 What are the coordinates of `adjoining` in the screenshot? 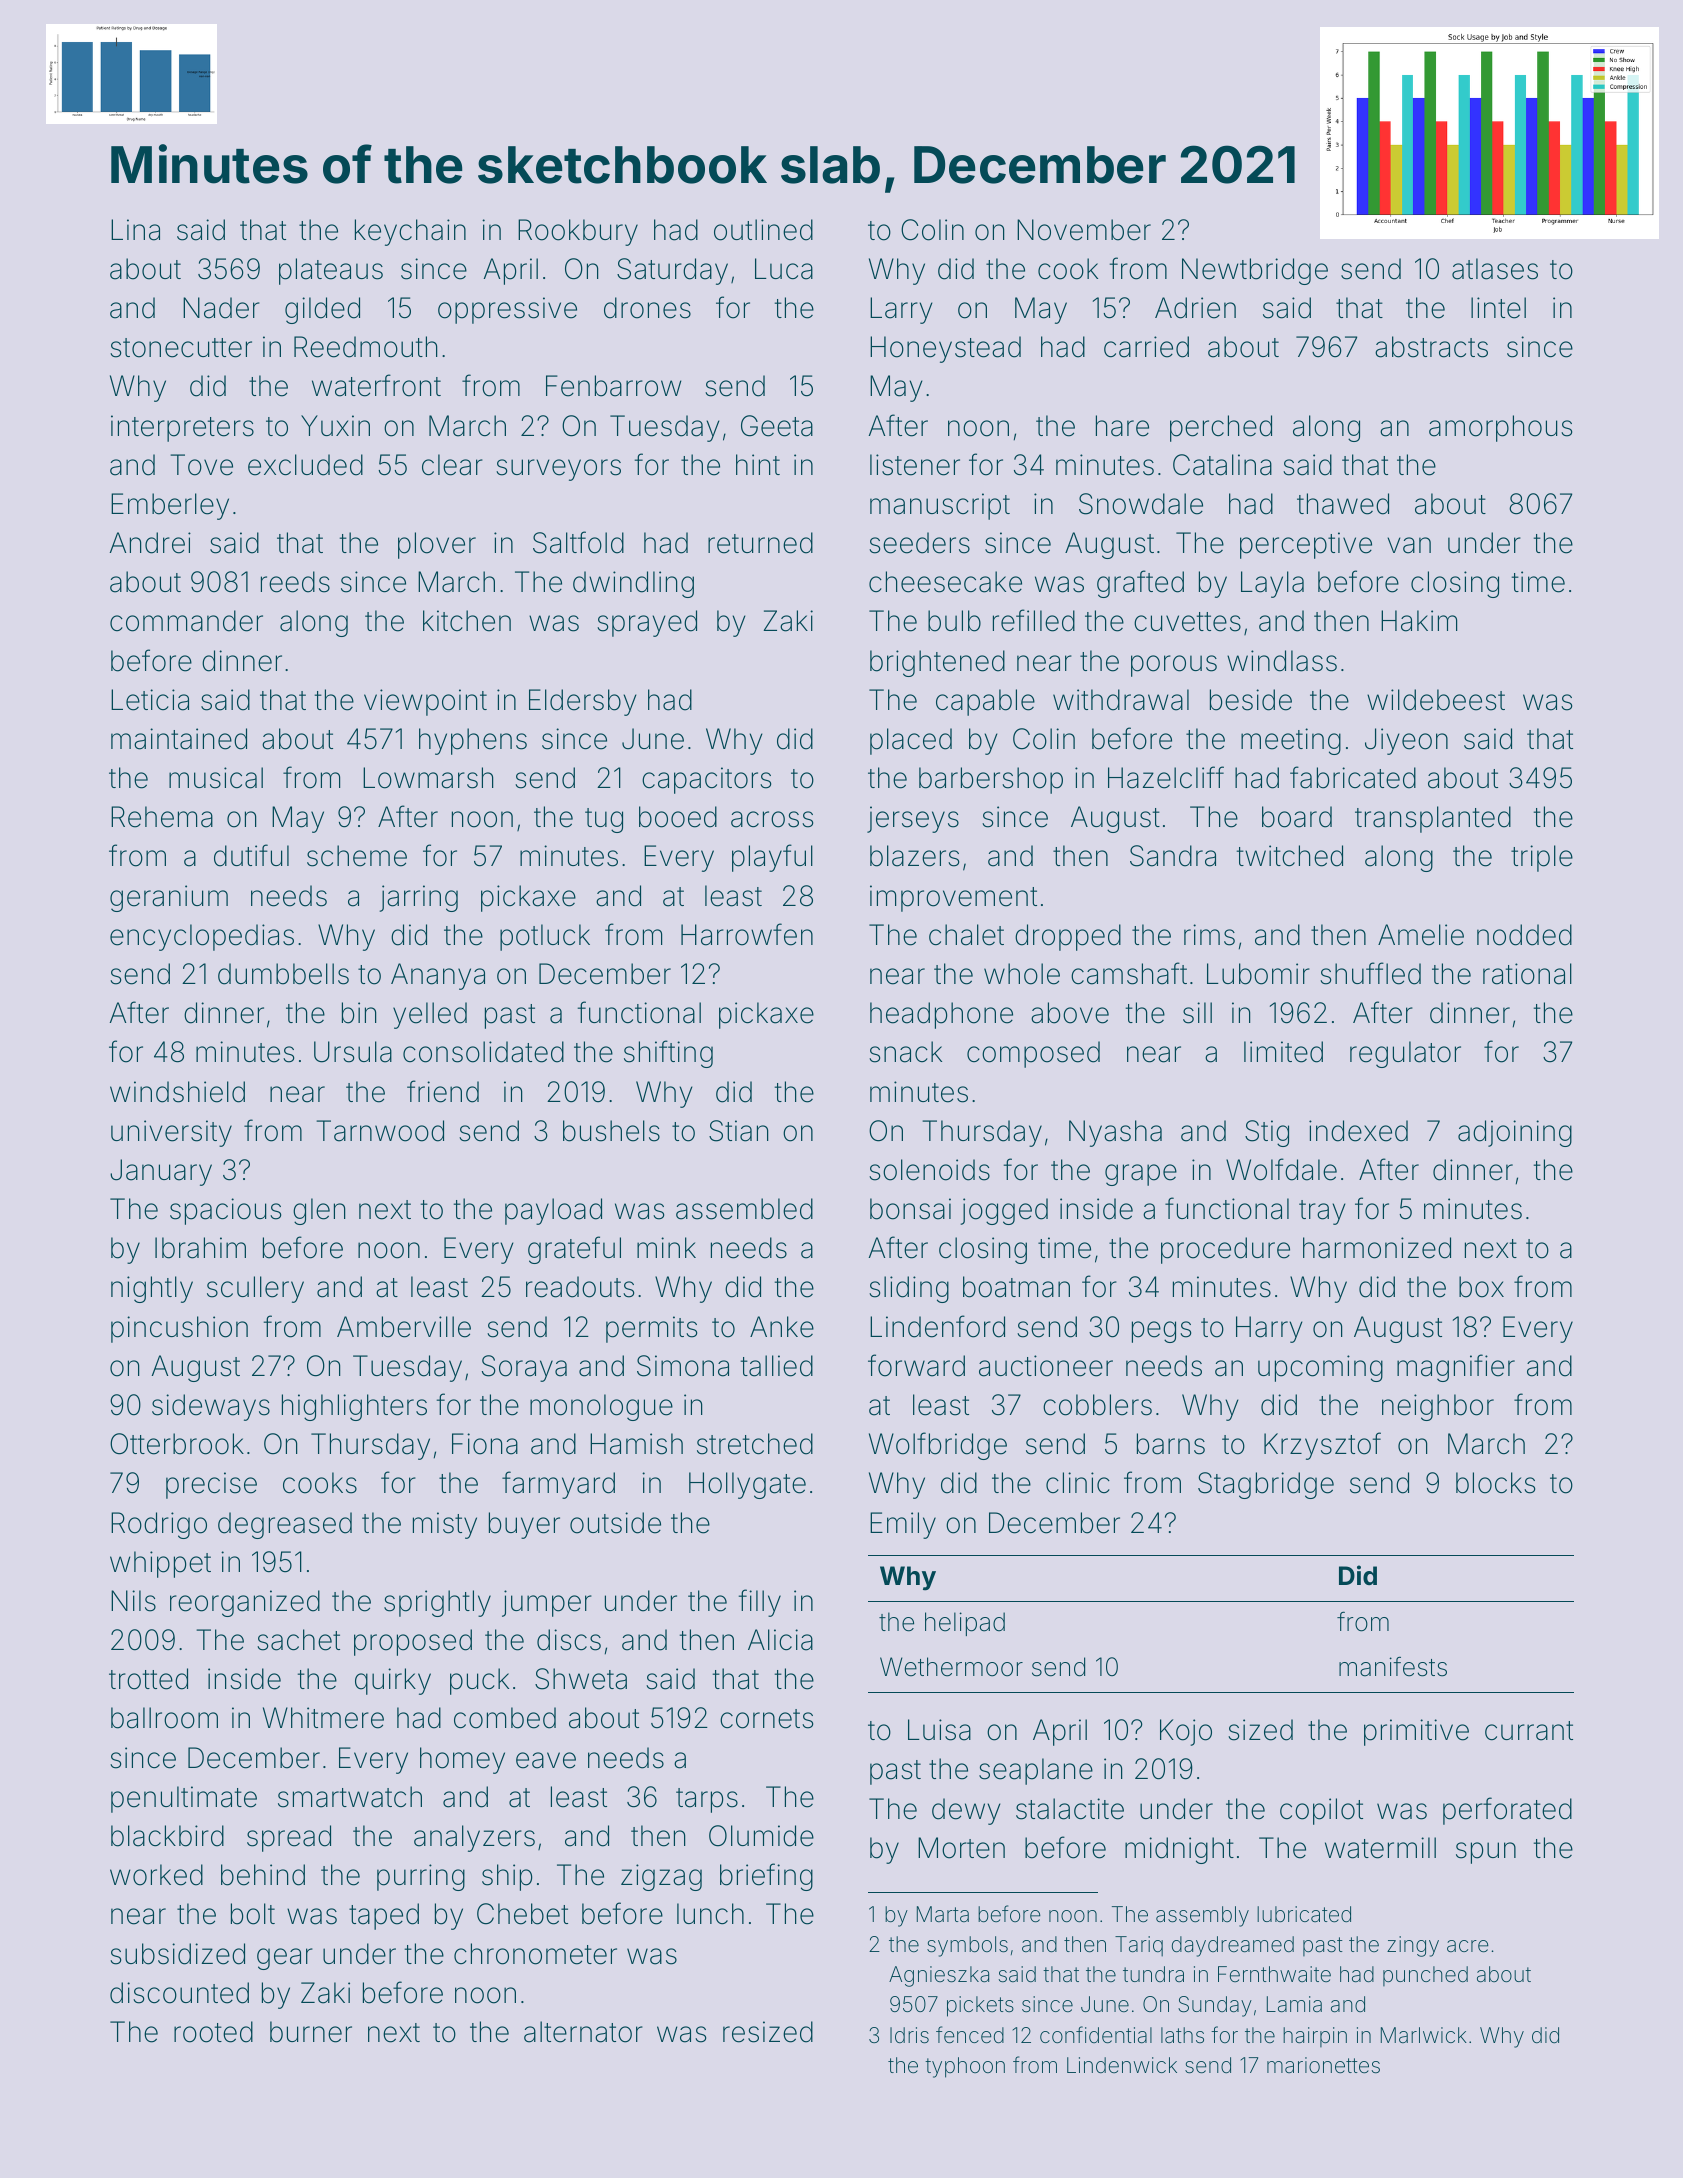 It's located at (1515, 1133).
